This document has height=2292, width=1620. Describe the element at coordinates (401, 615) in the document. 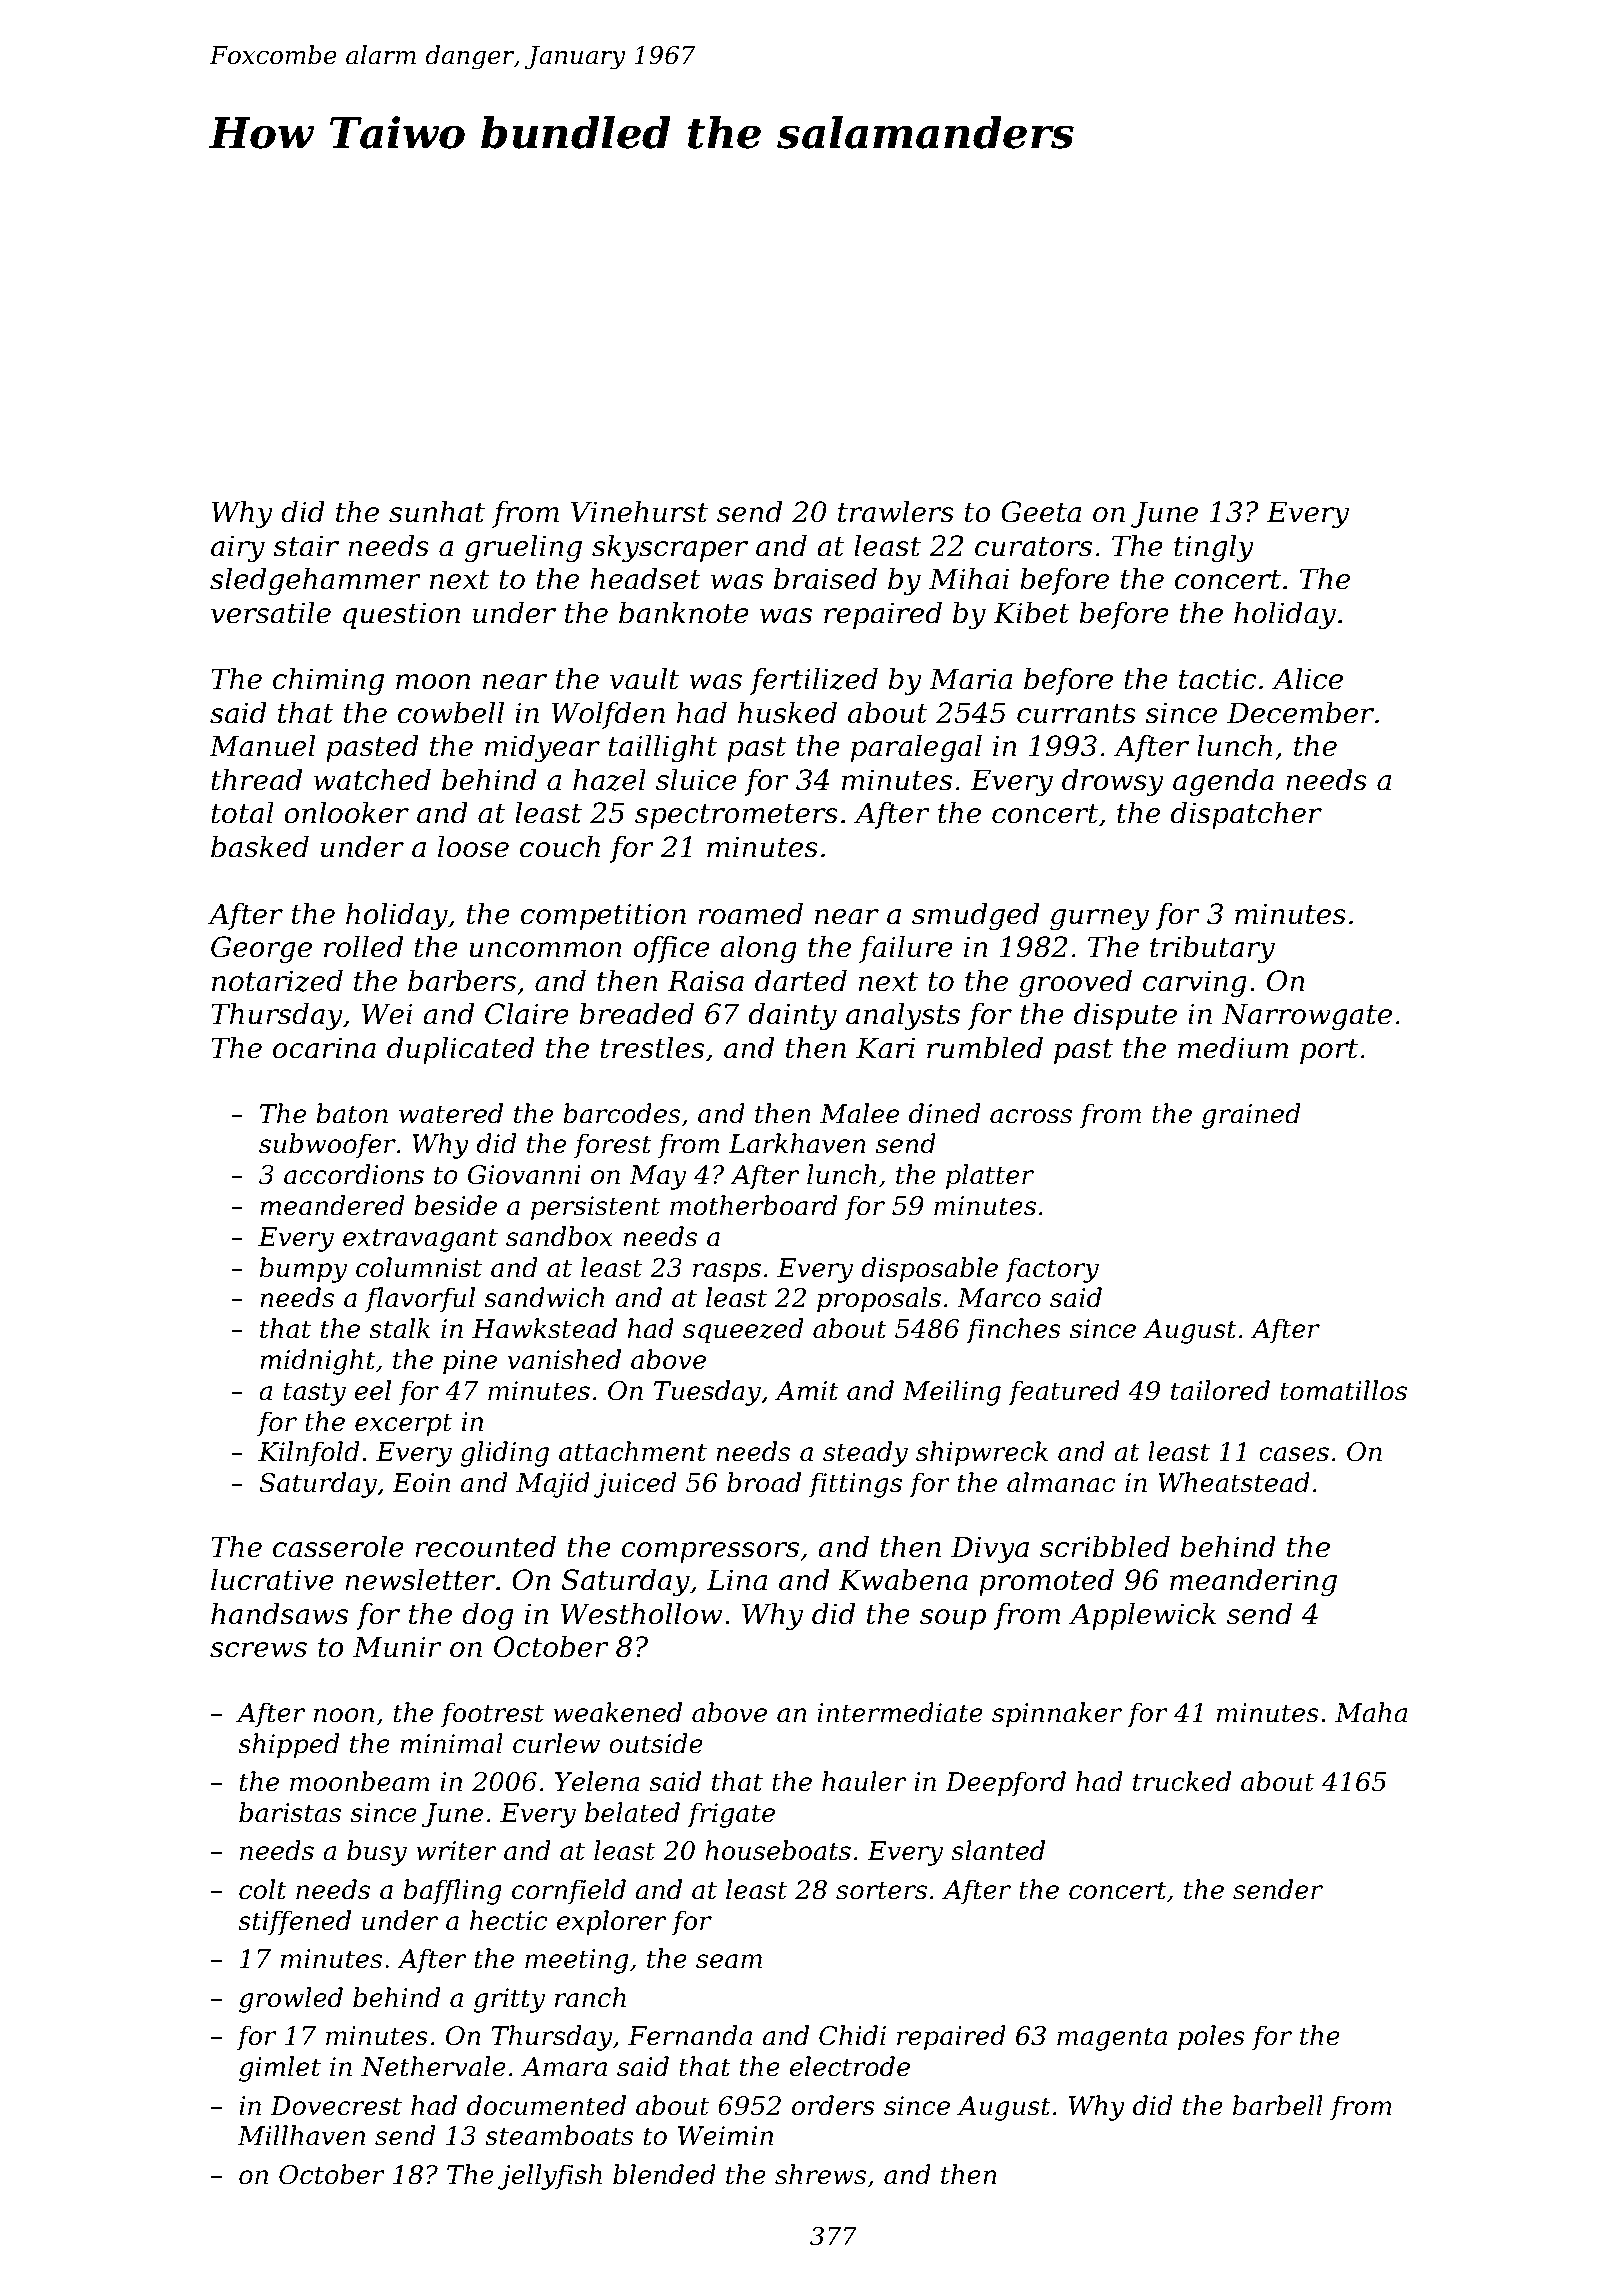

I see `question` at that location.
